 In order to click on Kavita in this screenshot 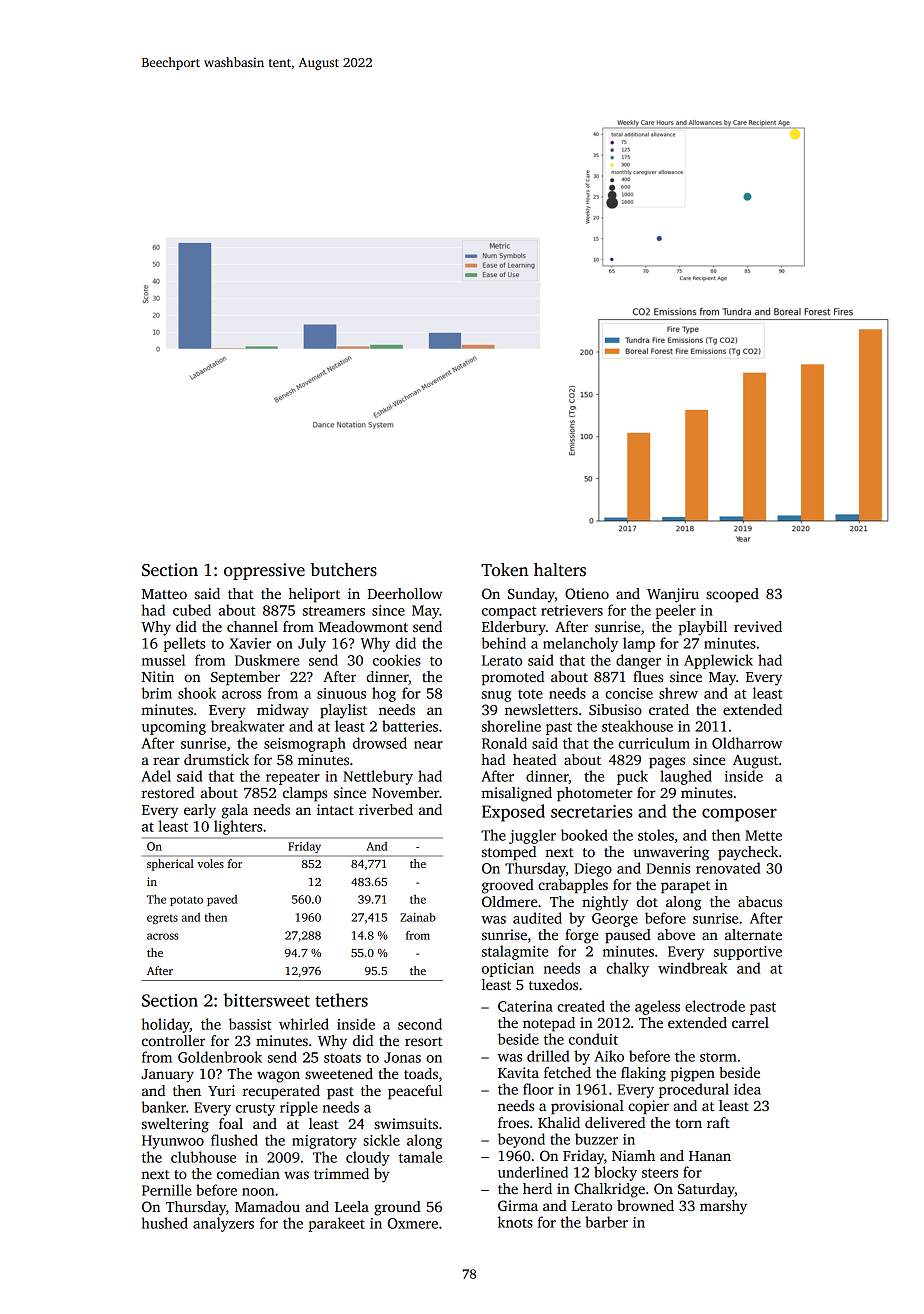, I will do `click(518, 1072)`.
